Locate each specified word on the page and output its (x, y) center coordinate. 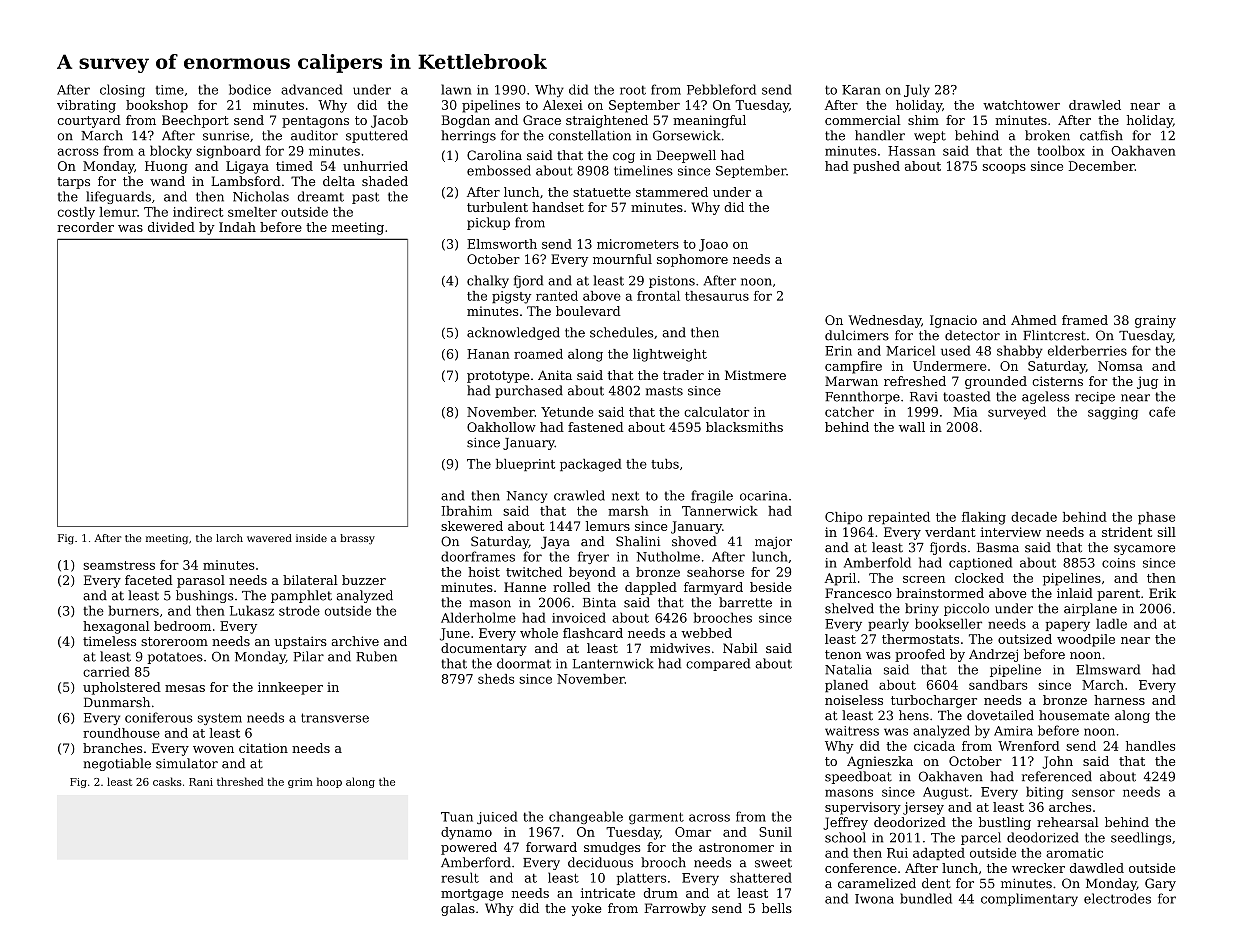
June (455, 634)
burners (133, 610)
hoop (329, 782)
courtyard (89, 121)
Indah (237, 227)
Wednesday (884, 321)
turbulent (497, 207)
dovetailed (1000, 715)
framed (1085, 320)
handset (558, 207)
